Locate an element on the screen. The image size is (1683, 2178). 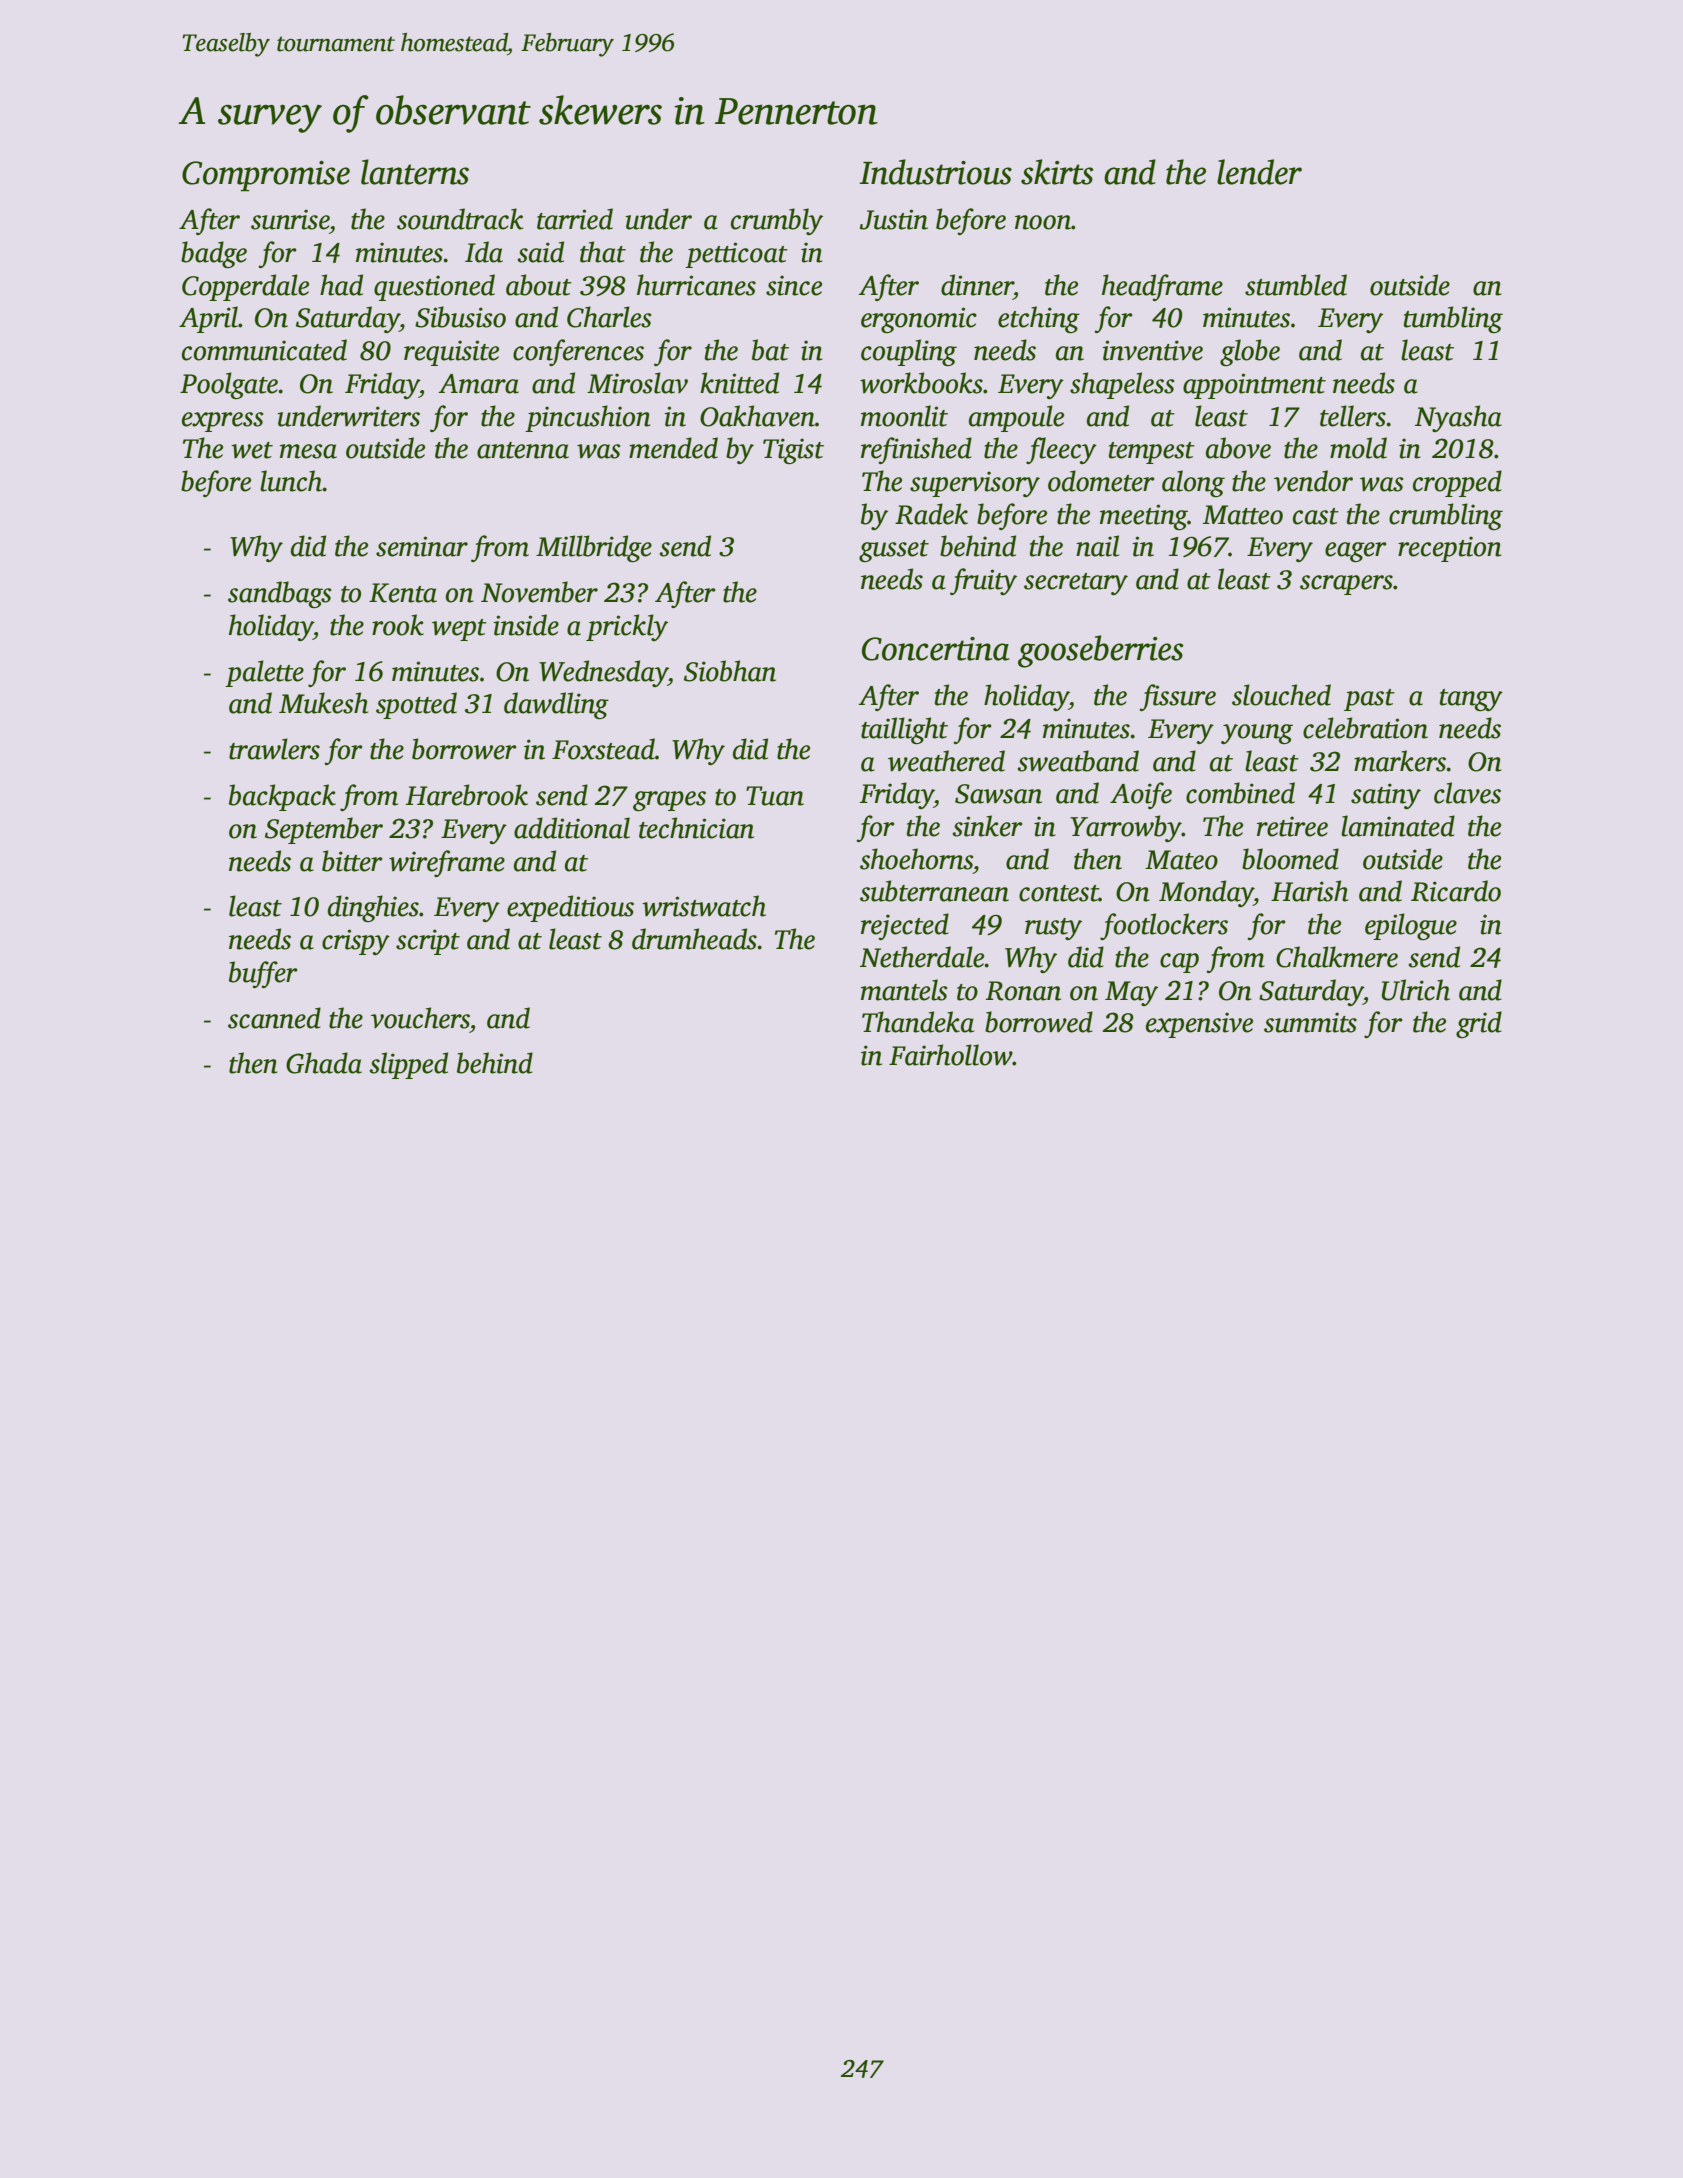
lender is located at coordinates (1259, 172).
